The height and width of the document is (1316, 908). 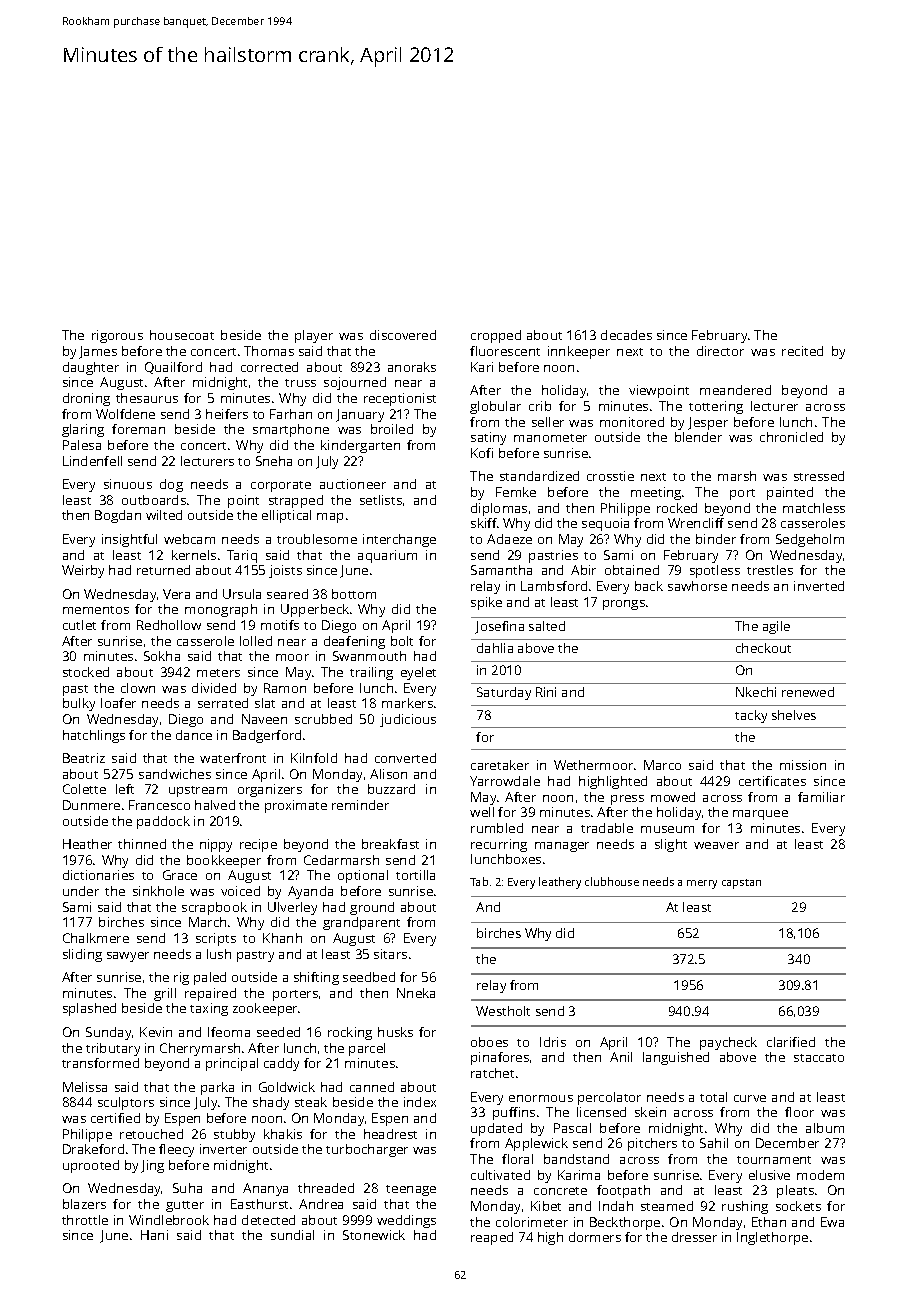 What do you see at coordinates (540, 406) in the document?
I see `crib` at bounding box center [540, 406].
